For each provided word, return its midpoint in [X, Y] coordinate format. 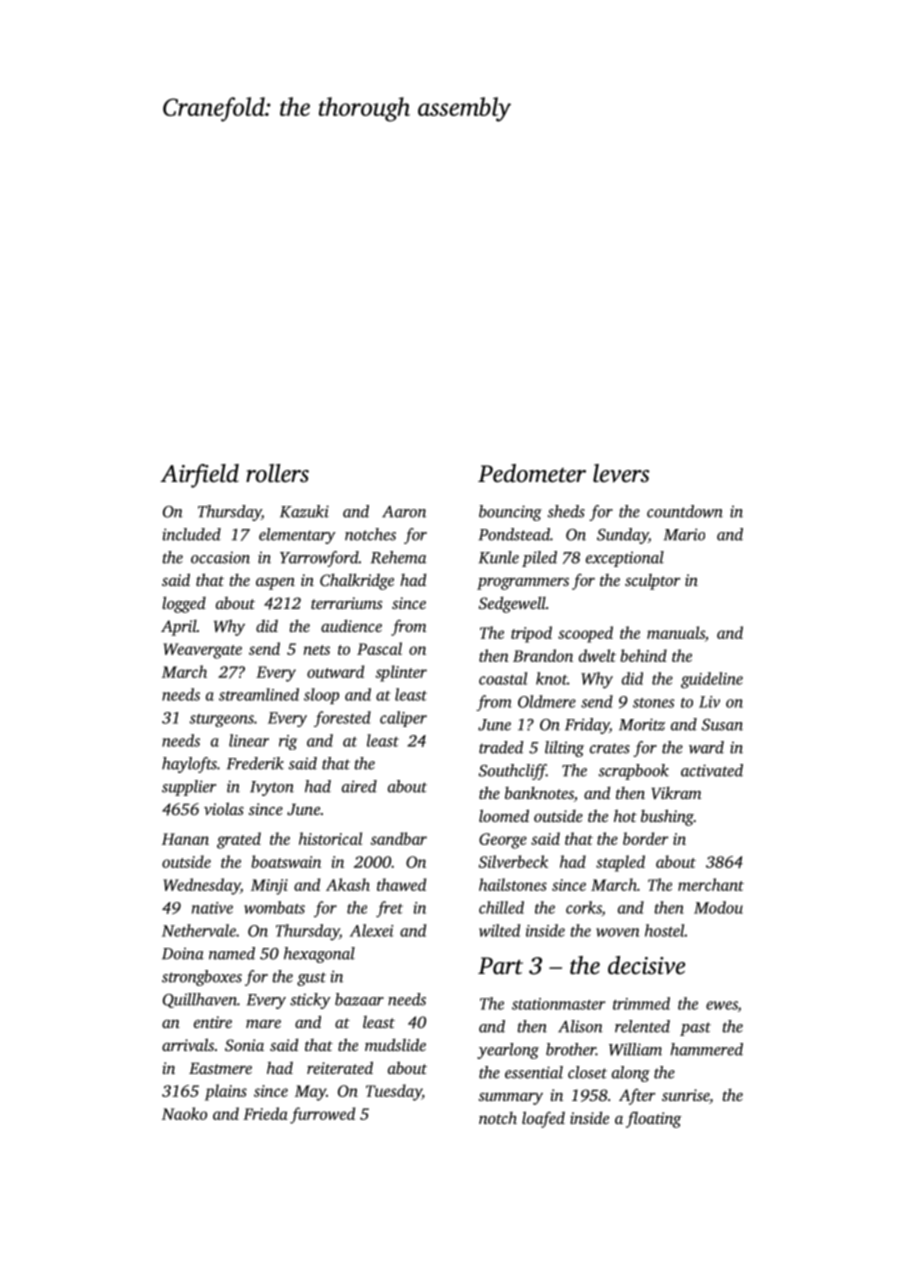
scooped [585, 634]
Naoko [184, 1113]
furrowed [322, 1115]
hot [625, 815]
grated [239, 840]
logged [184, 604]
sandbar [398, 838]
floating [654, 1119]
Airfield [199, 476]
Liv [709, 702]
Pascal [379, 648]
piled [539, 559]
